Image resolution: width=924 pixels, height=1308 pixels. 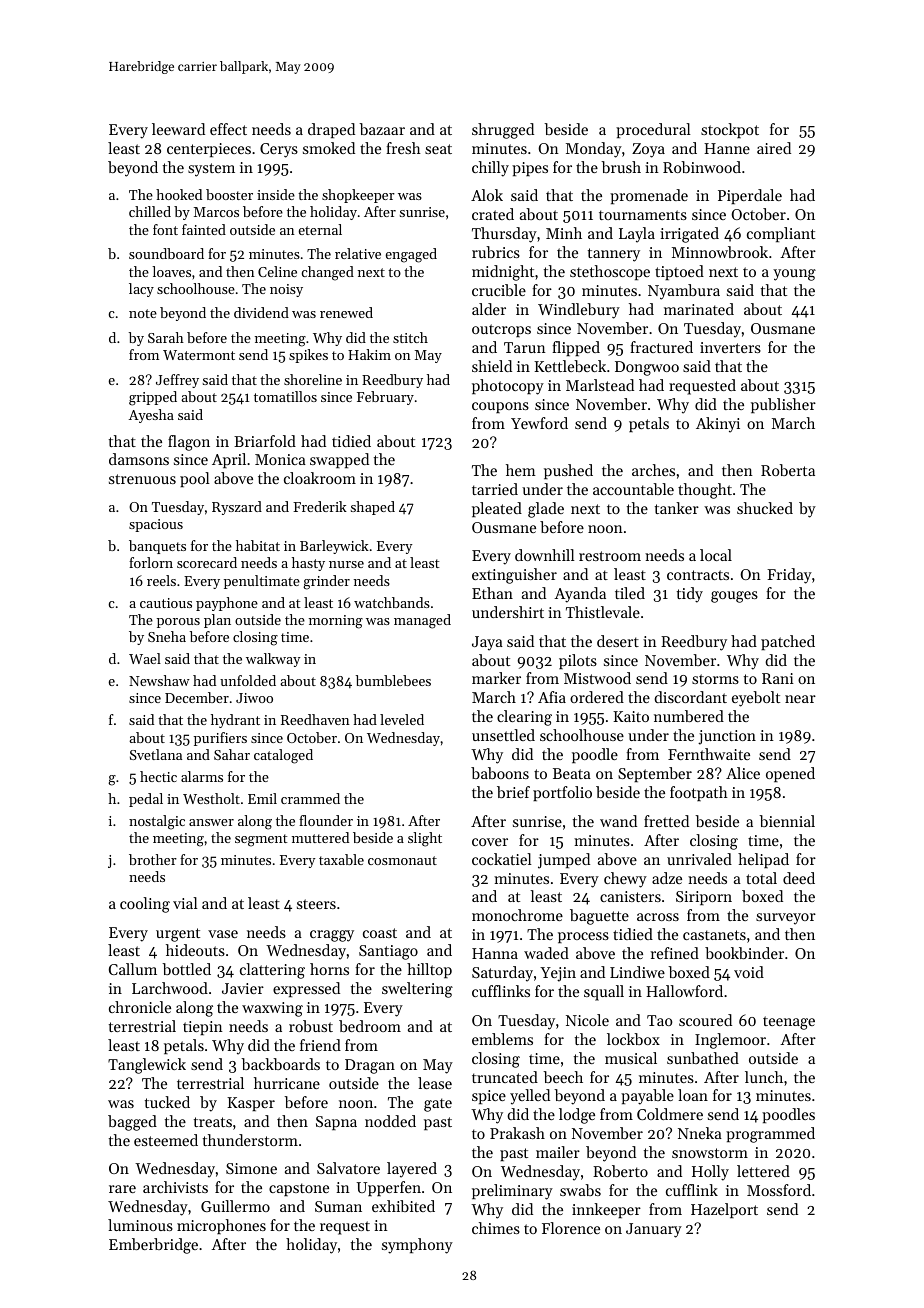 I want to click on Simone, so click(x=251, y=1168).
